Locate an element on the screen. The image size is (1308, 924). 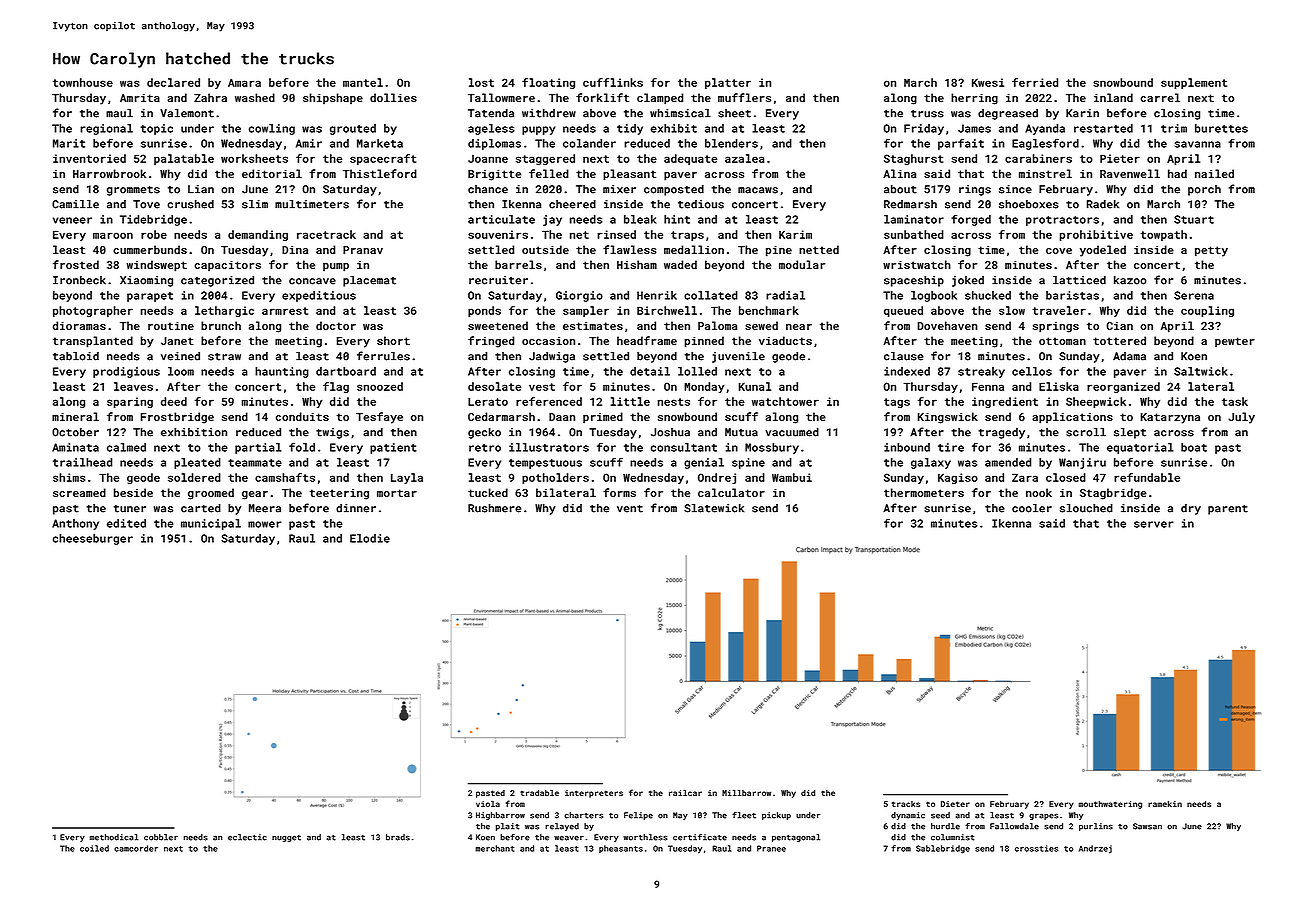
primed is located at coordinates (603, 418).
